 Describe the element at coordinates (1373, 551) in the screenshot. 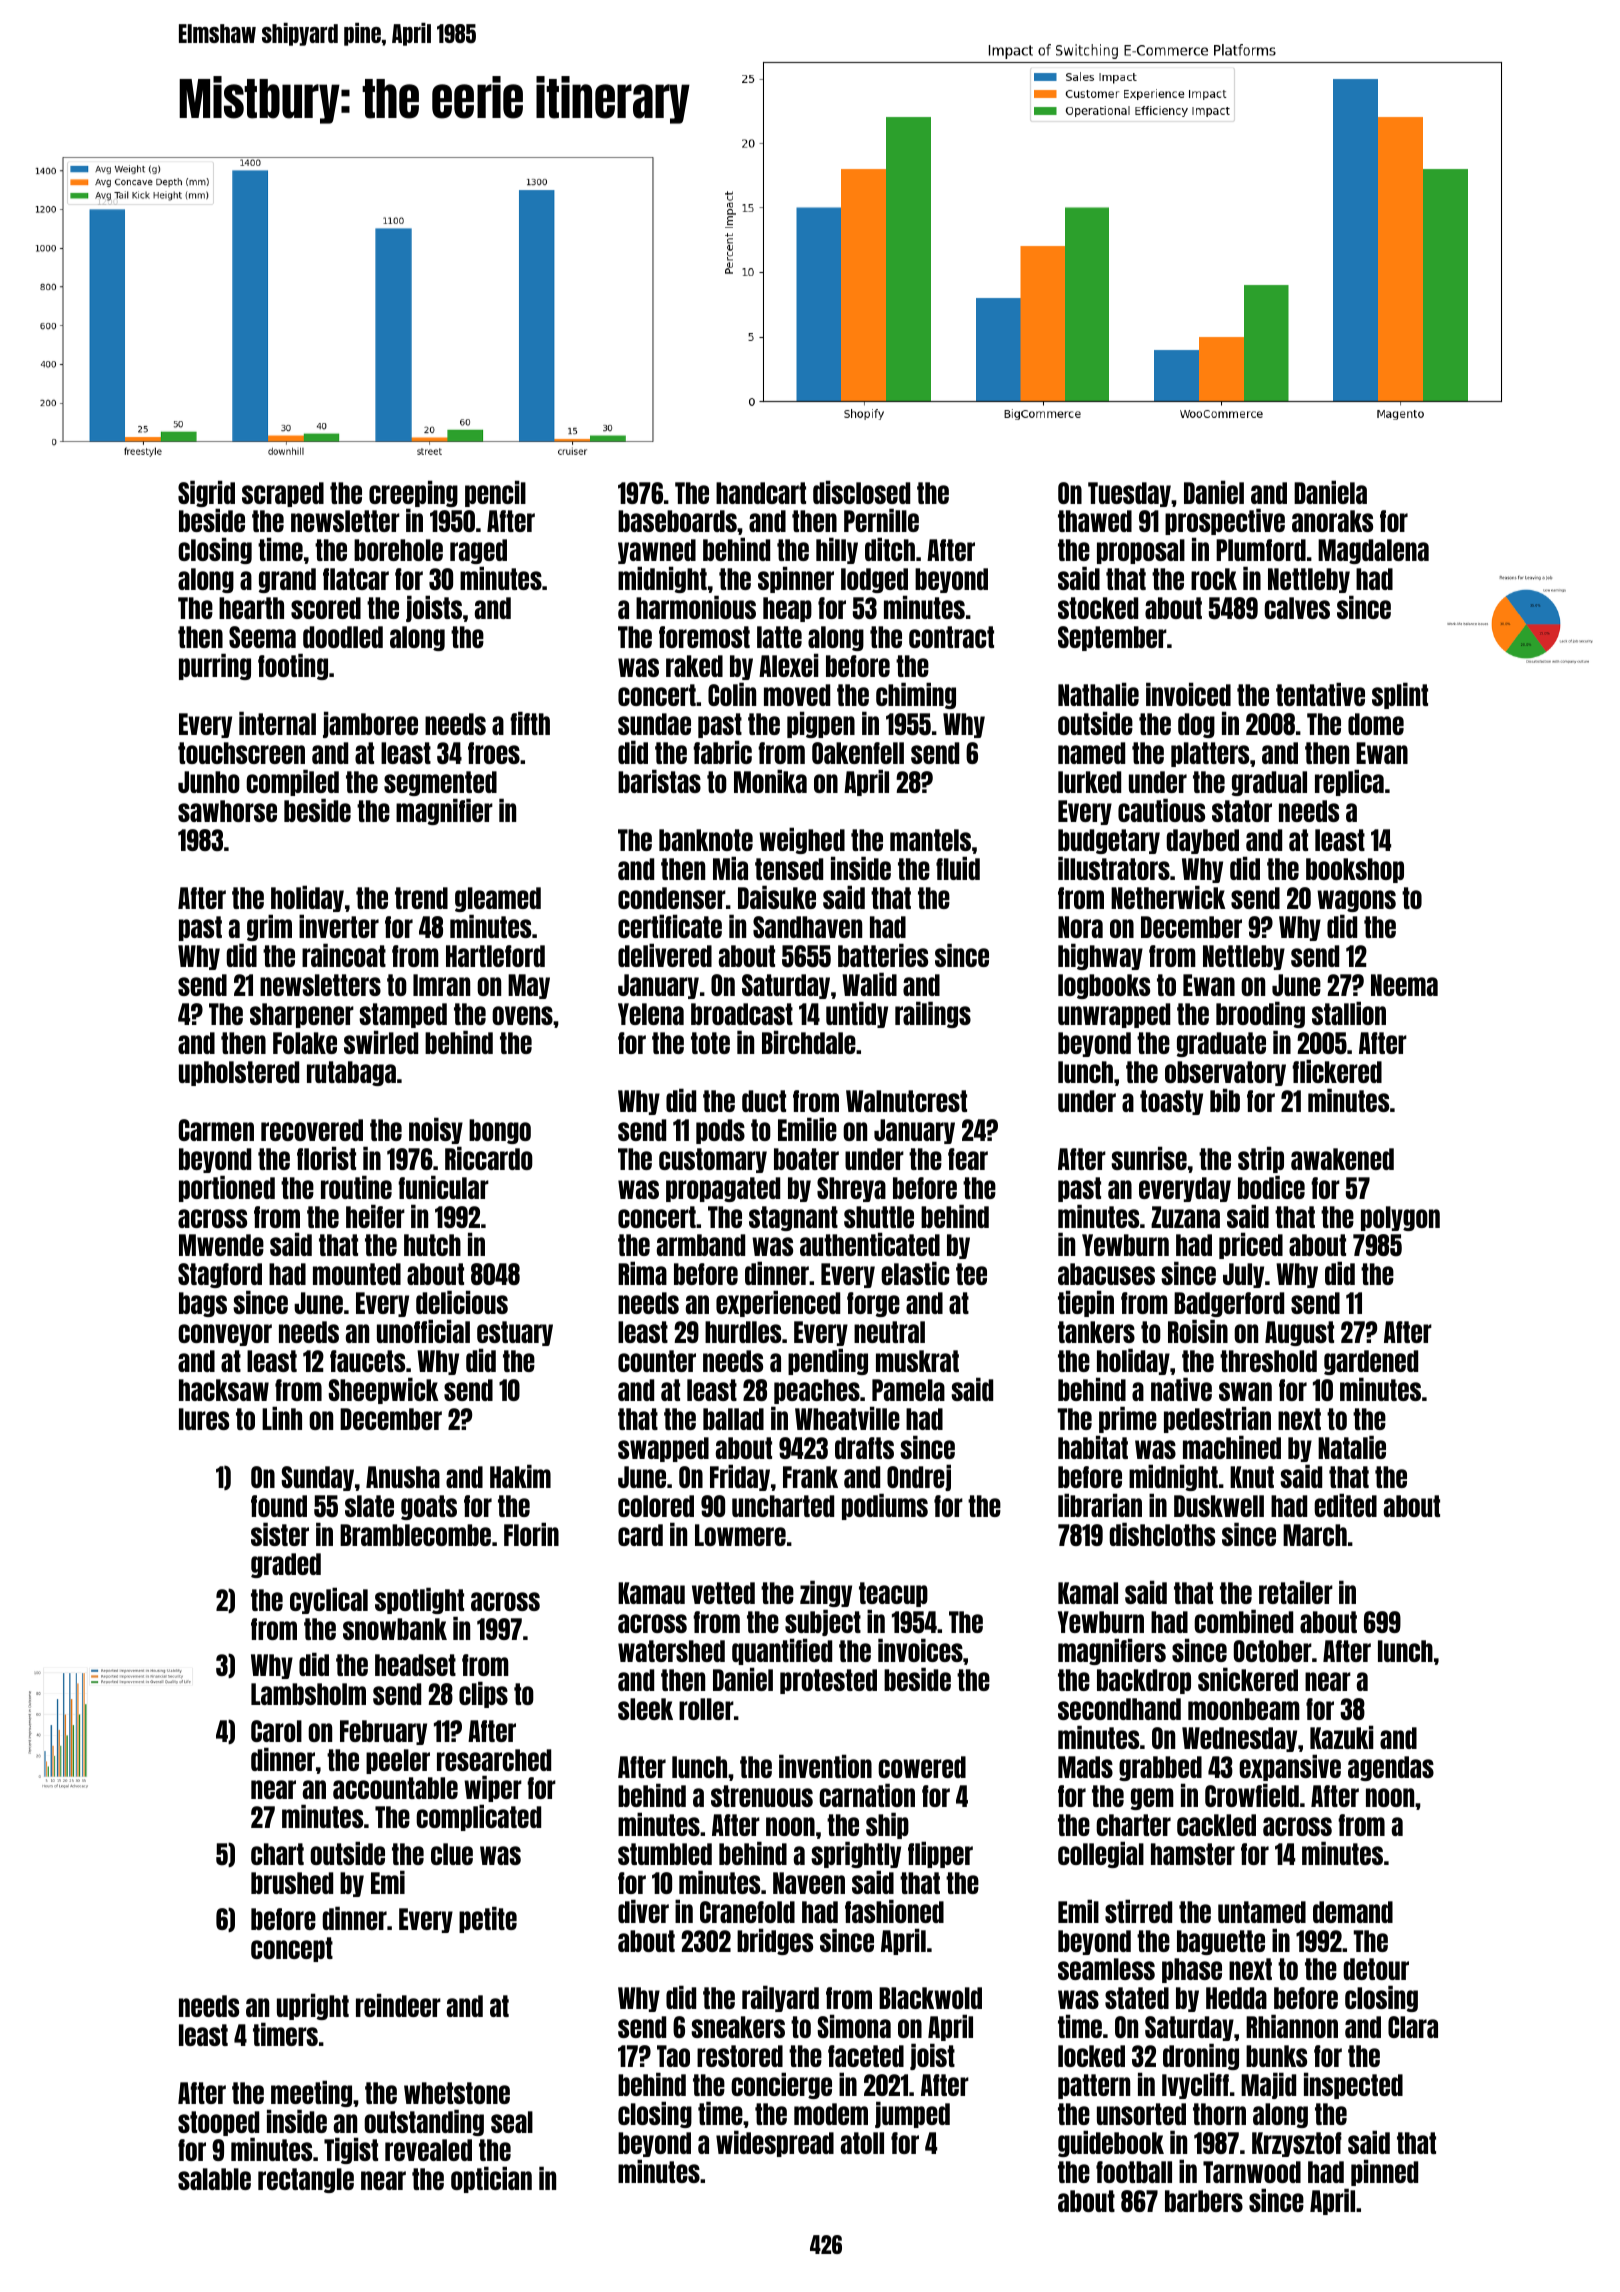

I see `Magdalena` at that location.
